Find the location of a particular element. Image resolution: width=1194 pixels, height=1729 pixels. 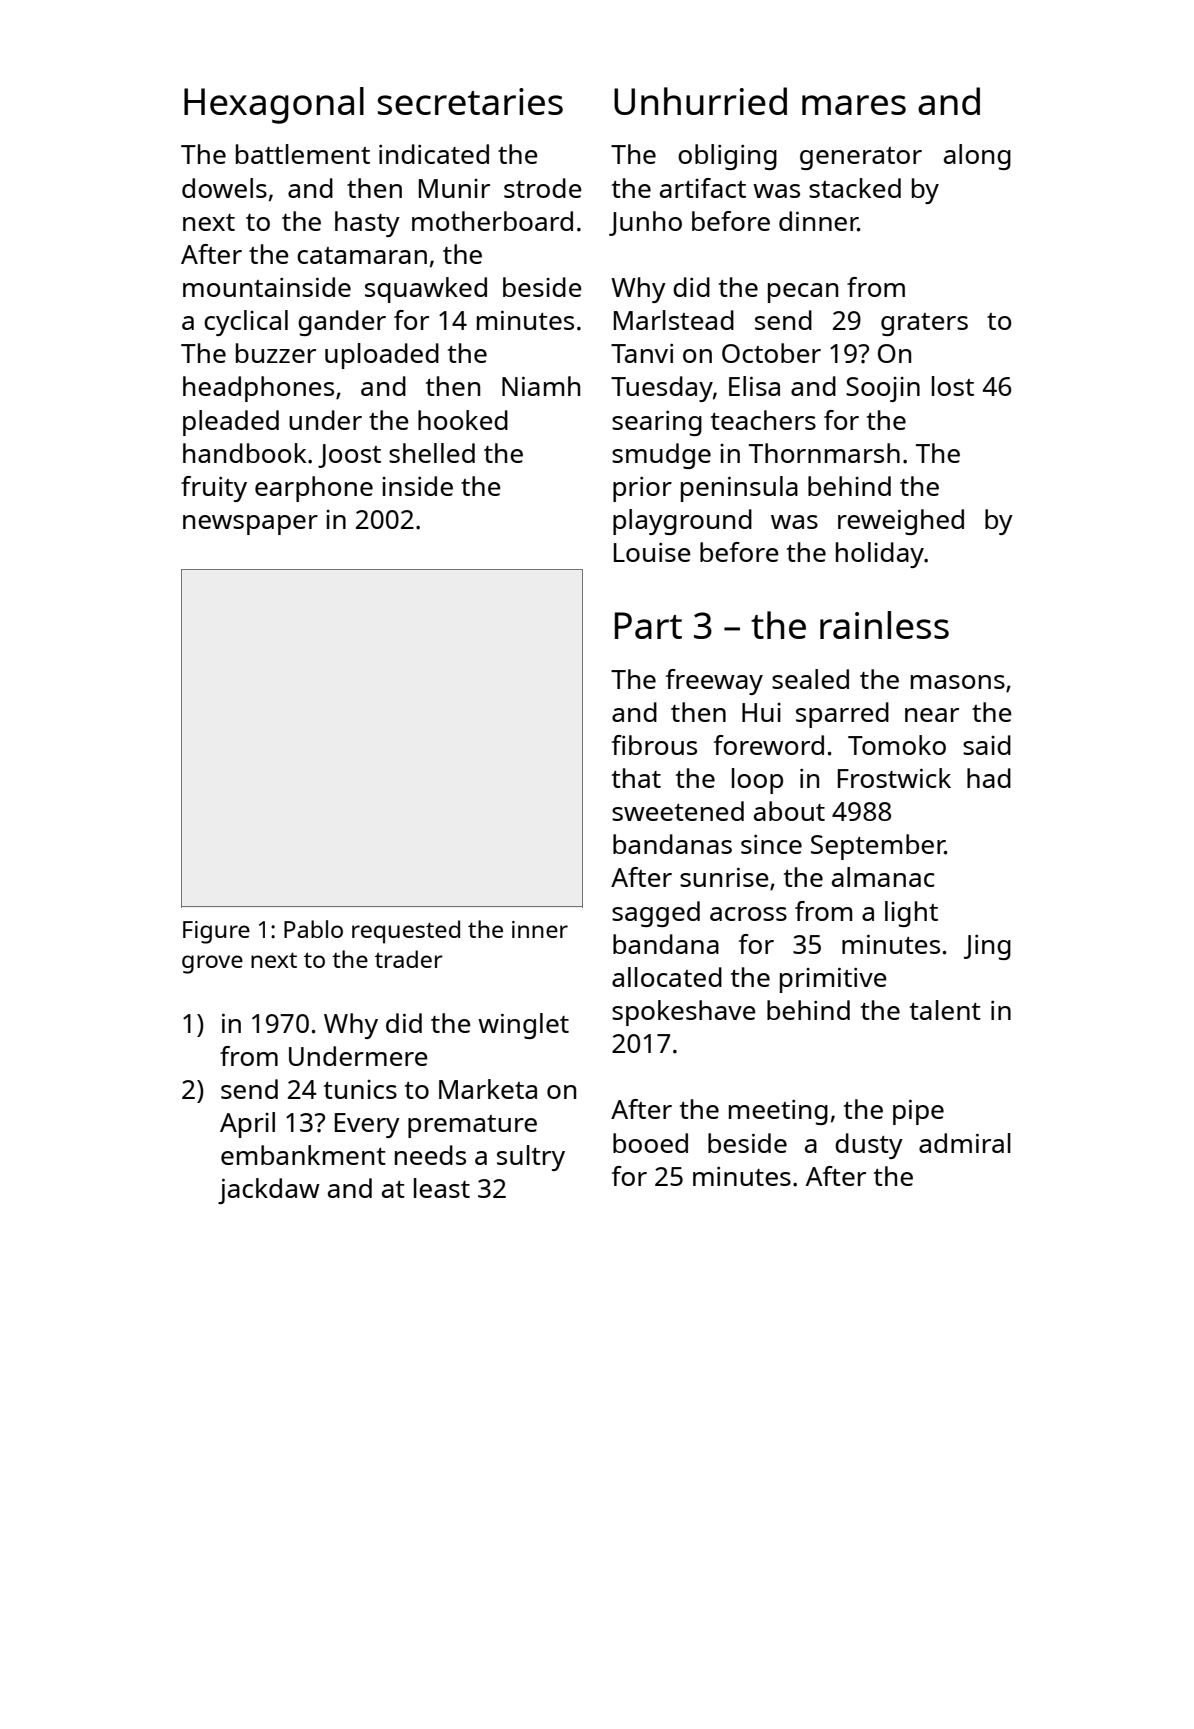

talent is located at coordinates (945, 1010).
